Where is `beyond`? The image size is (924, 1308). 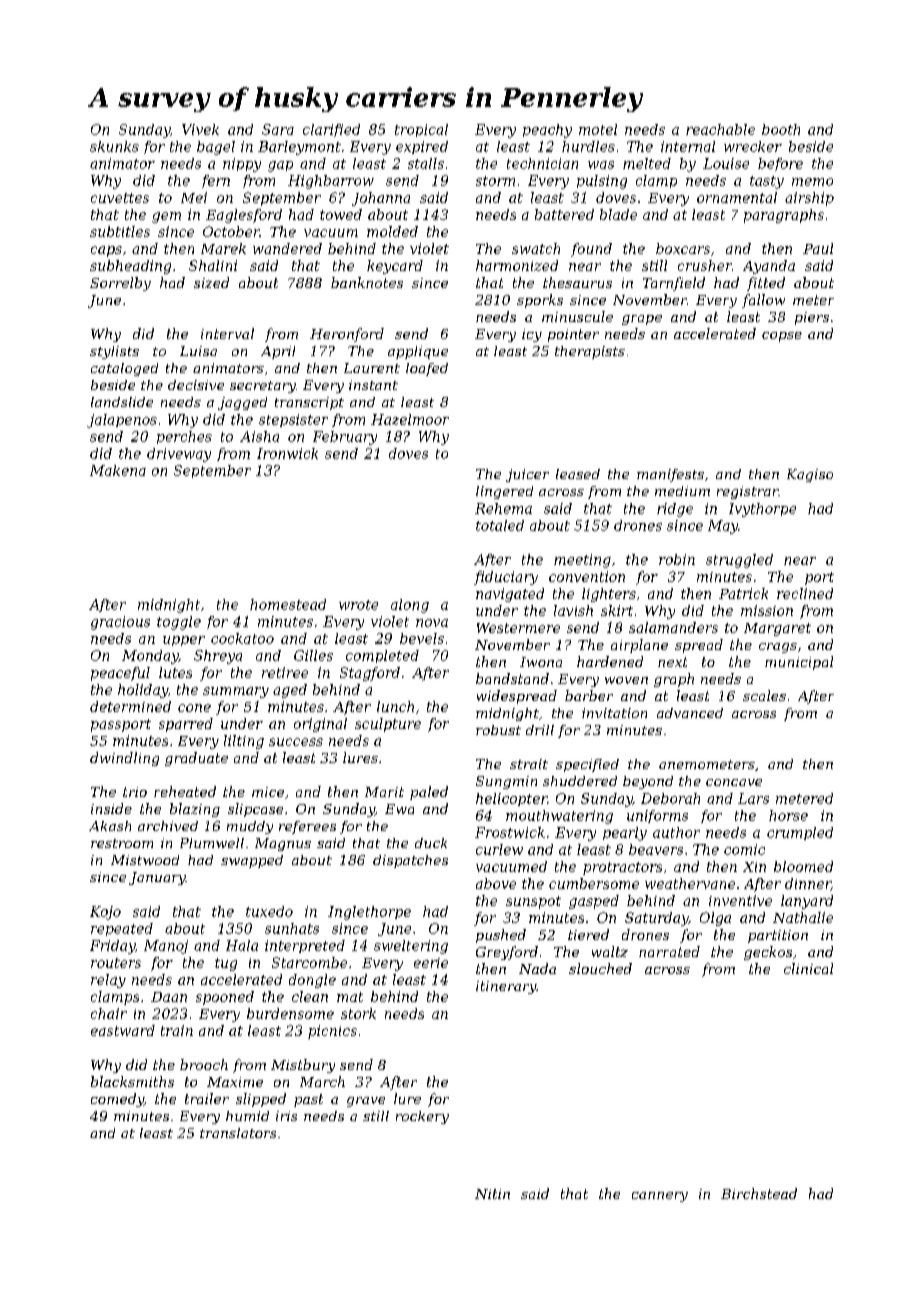
beyond is located at coordinates (648, 782).
